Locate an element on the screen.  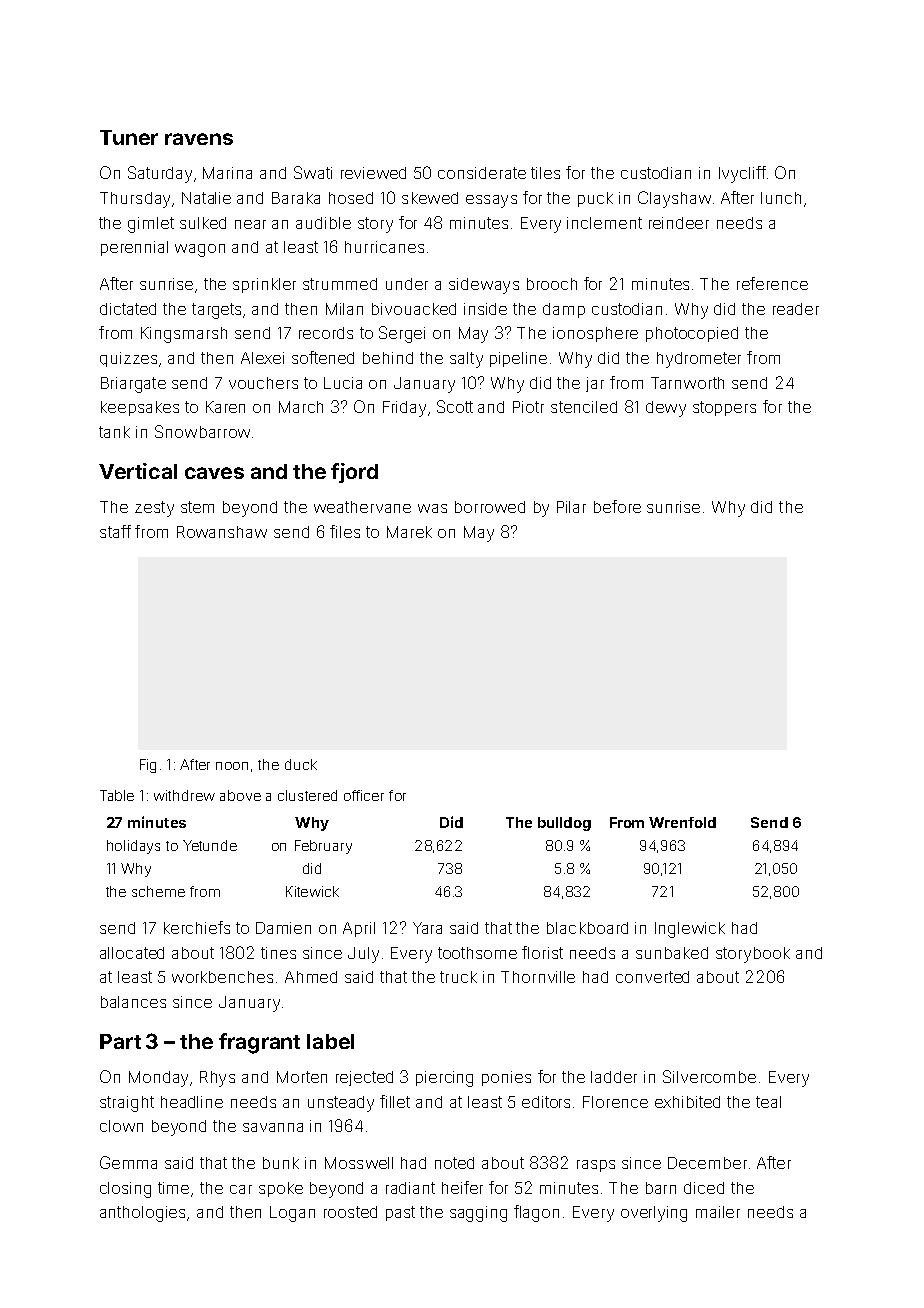
ravens is located at coordinates (199, 139).
